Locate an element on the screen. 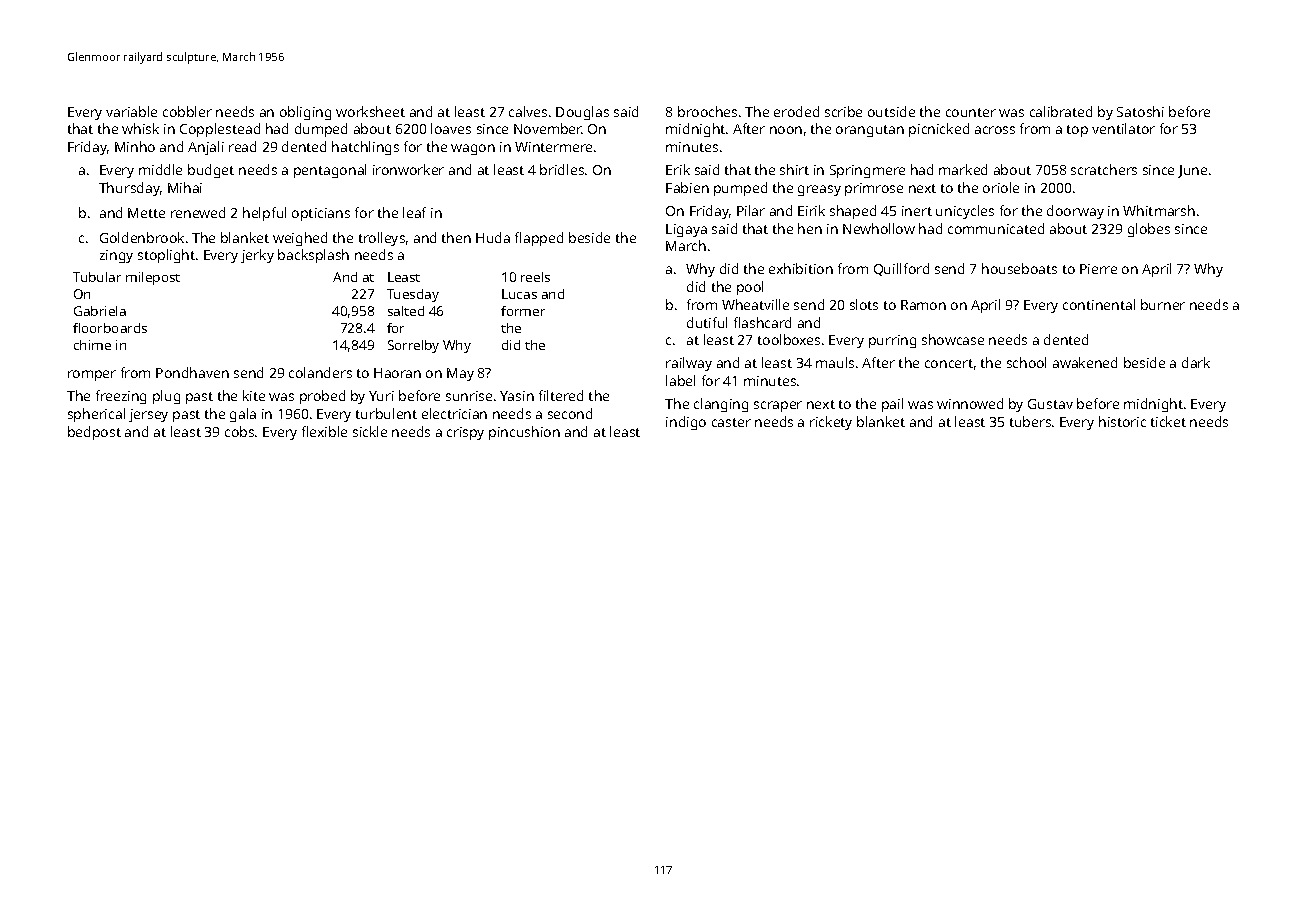  dutiful is located at coordinates (707, 322).
